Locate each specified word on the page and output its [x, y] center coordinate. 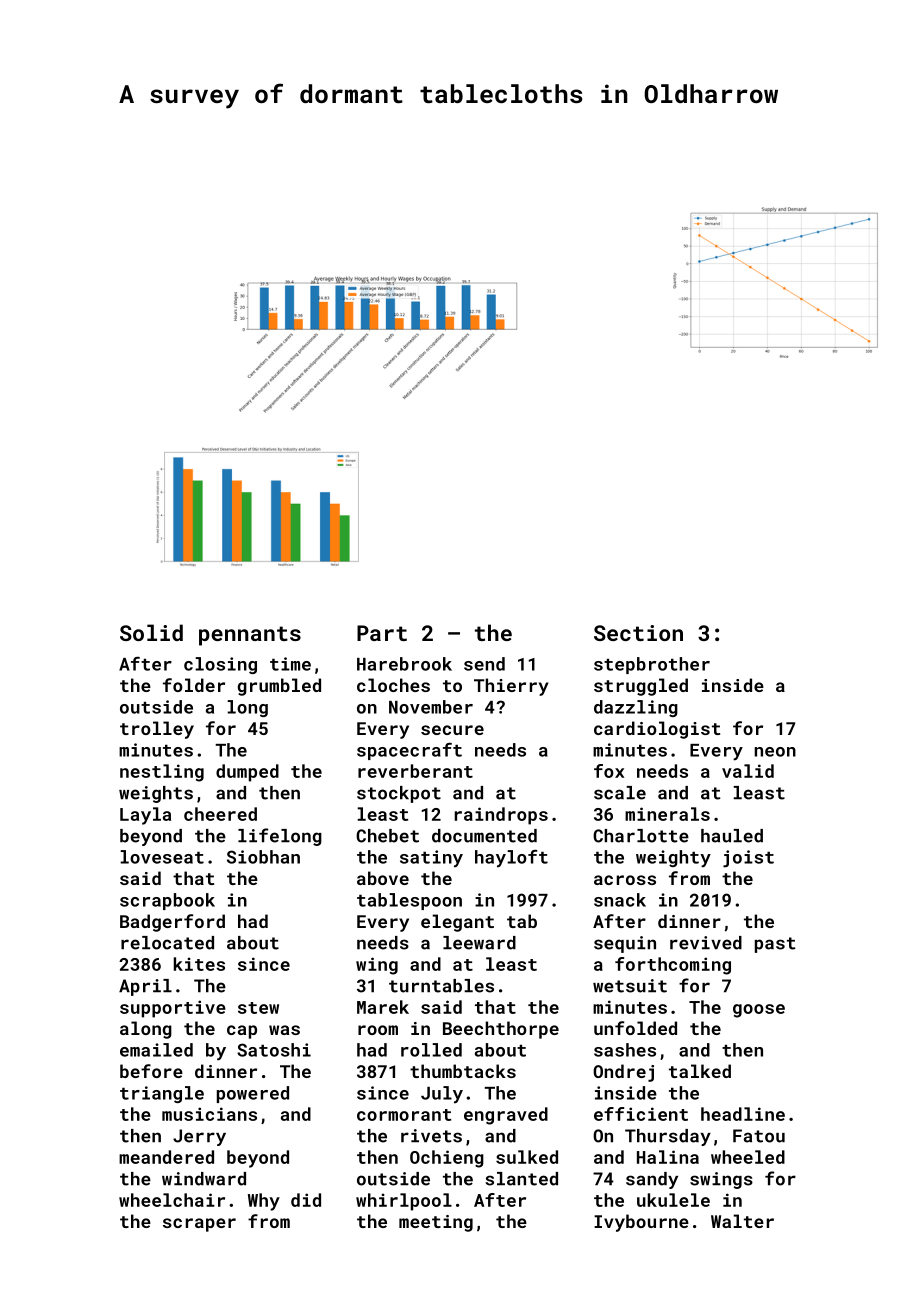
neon [775, 752]
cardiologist [657, 730]
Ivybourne [641, 1223]
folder [194, 685]
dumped [247, 773]
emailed [156, 1050]
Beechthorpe [501, 1030]
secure [452, 730]
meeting [436, 1223]
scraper [199, 1225]
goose [759, 1011]
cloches [393, 685]
